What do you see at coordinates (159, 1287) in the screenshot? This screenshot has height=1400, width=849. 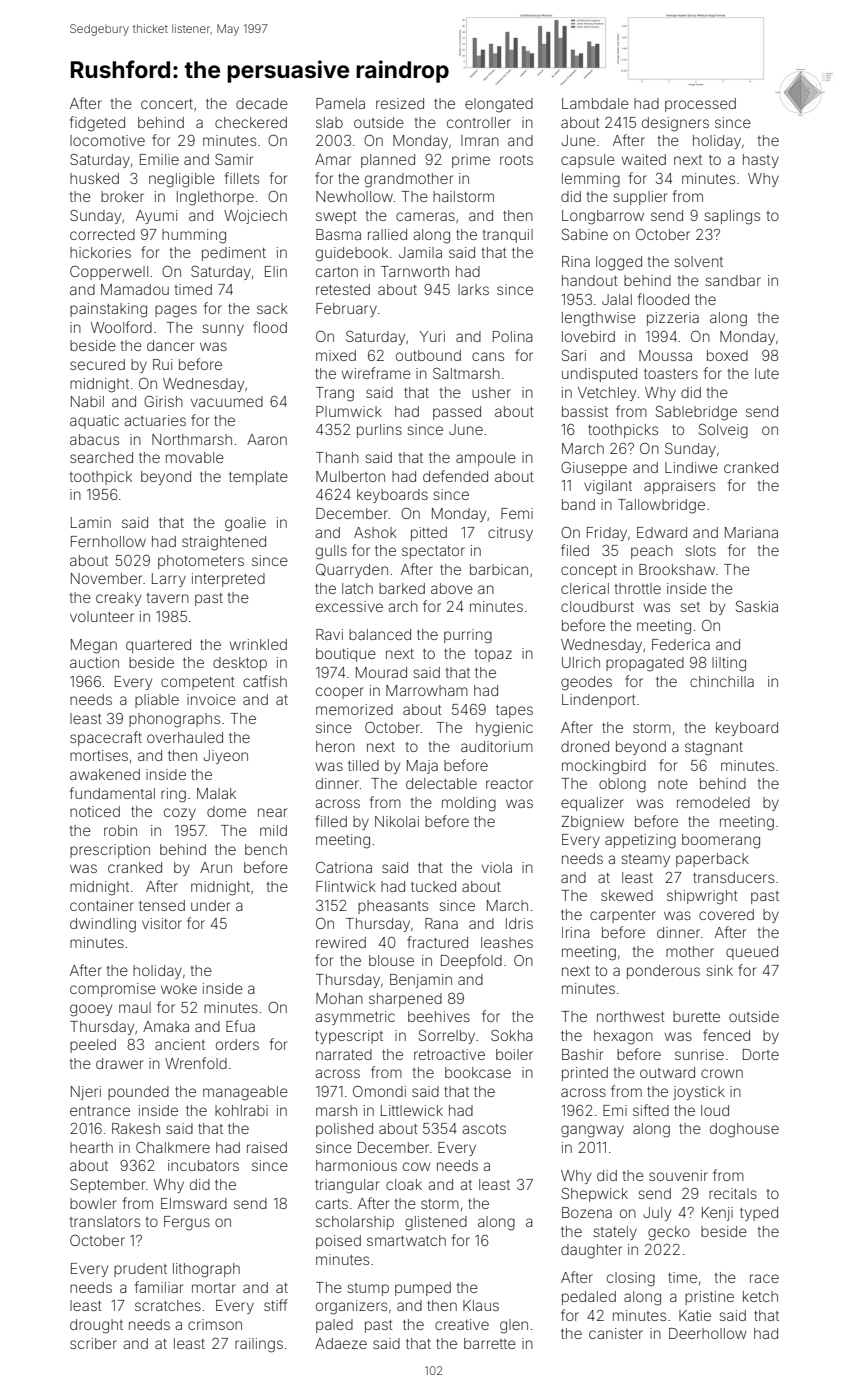 I see `familiar` at bounding box center [159, 1287].
